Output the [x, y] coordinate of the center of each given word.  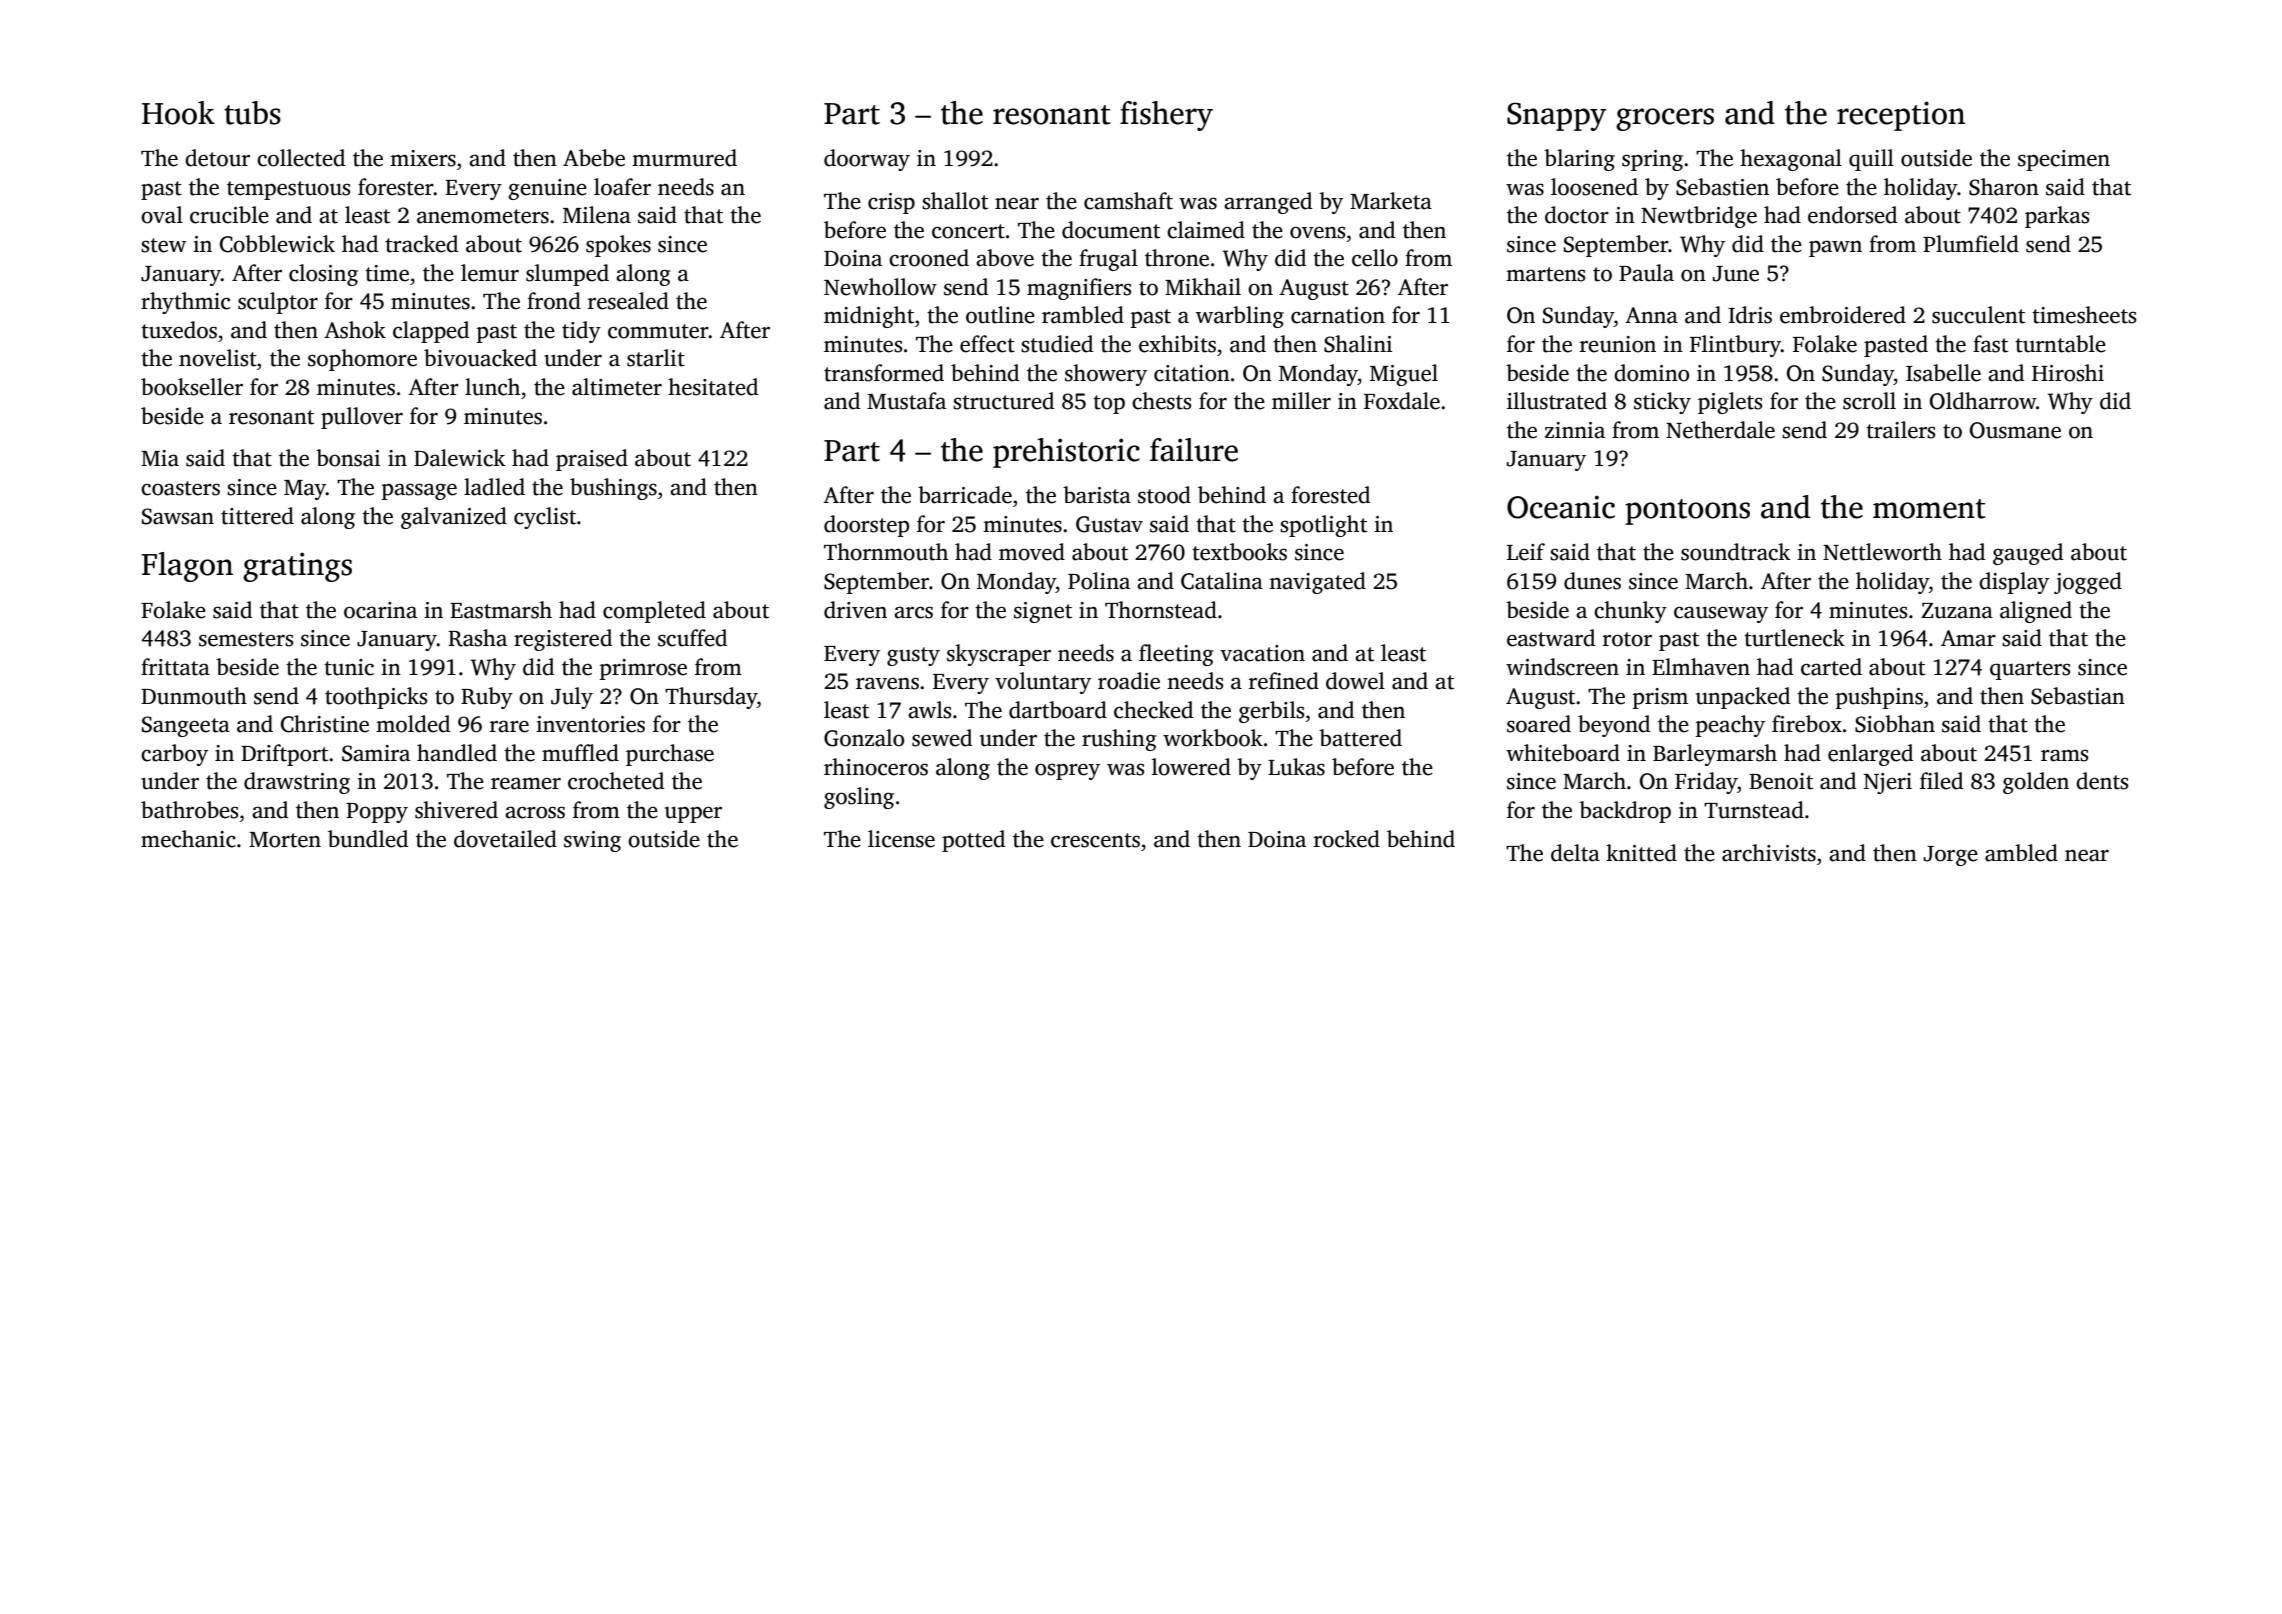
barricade [965, 495]
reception [1901, 116]
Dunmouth [194, 696]
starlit [656, 358]
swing [592, 841]
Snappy [1557, 116]
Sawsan [178, 516]
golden [2036, 783]
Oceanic [1561, 507]
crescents [1095, 840]
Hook [178, 113]
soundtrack [1735, 552]
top [1109, 404]
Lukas [1296, 767]
